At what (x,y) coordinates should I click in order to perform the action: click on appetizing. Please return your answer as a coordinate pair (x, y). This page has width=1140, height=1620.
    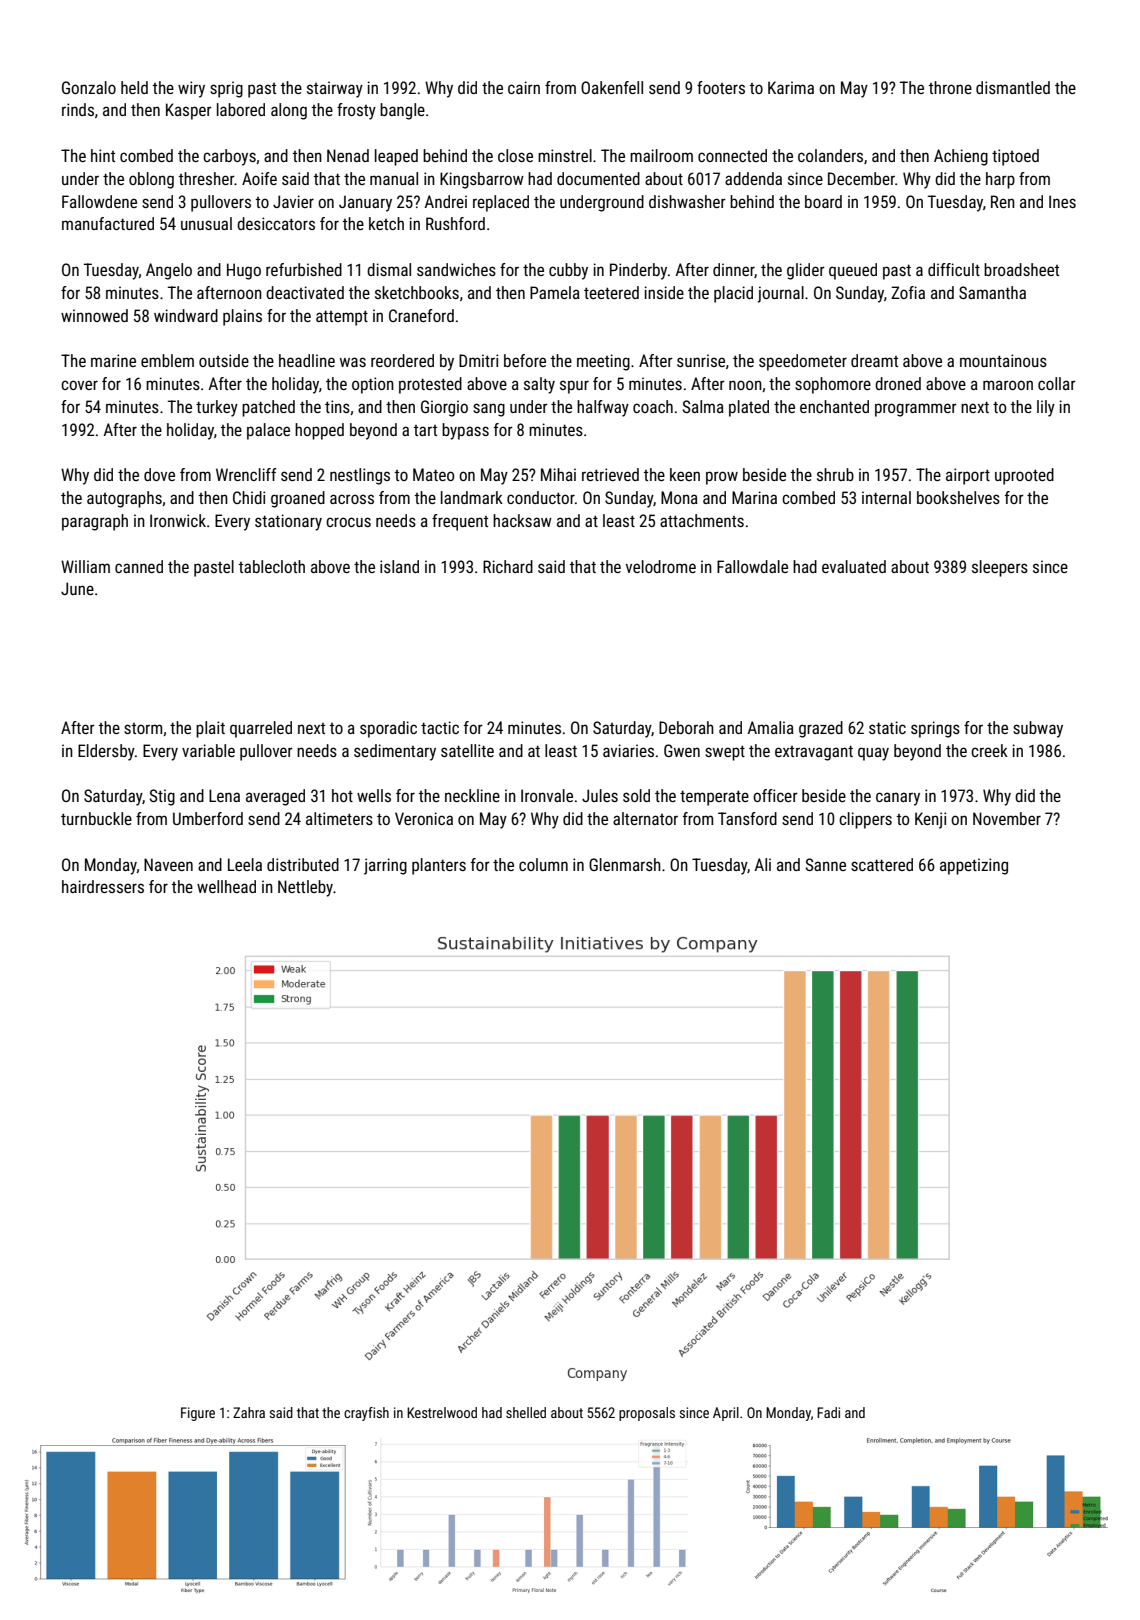
    Looking at the image, I should click on (974, 866).
